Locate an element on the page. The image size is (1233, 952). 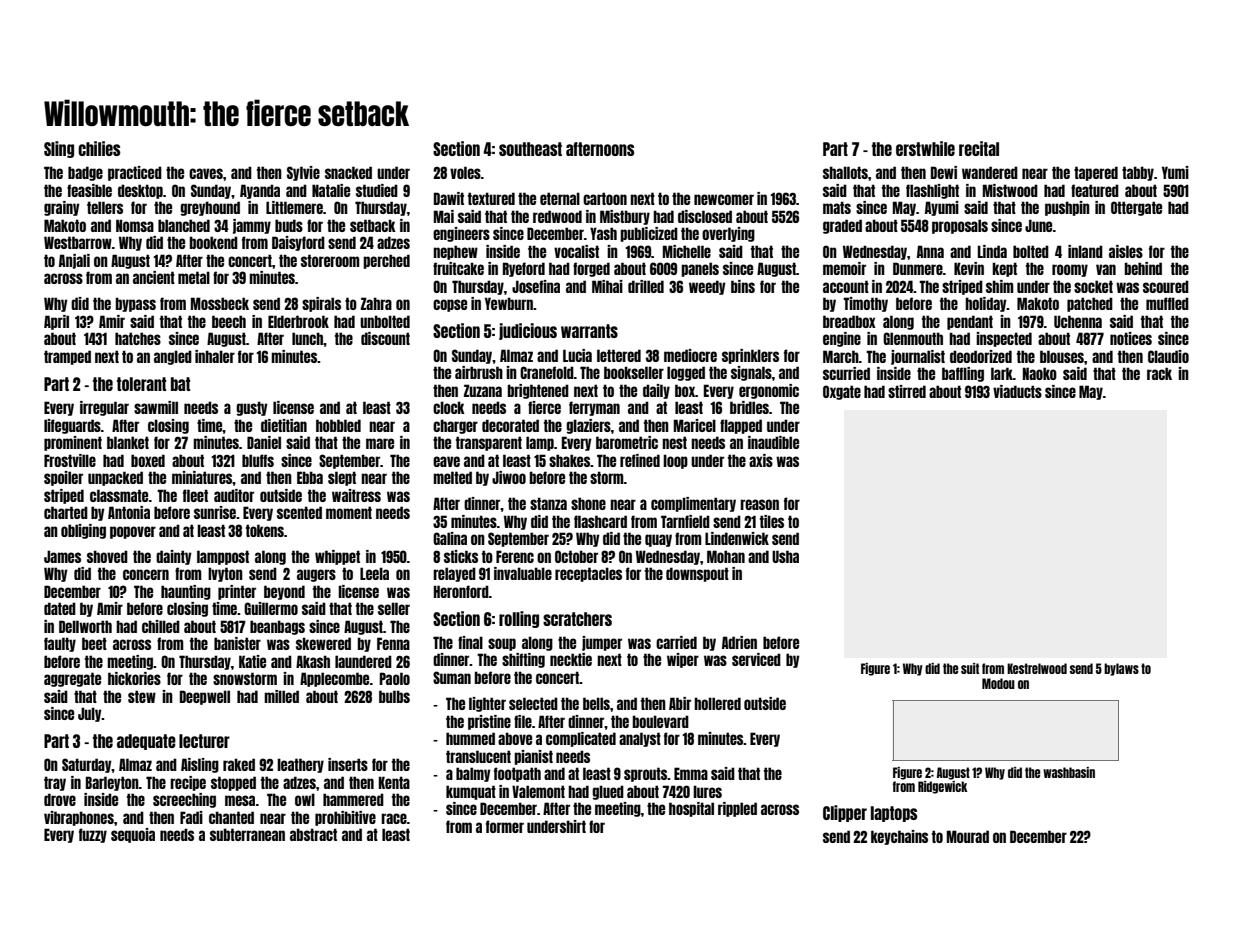
shallots is located at coordinates (845, 172).
